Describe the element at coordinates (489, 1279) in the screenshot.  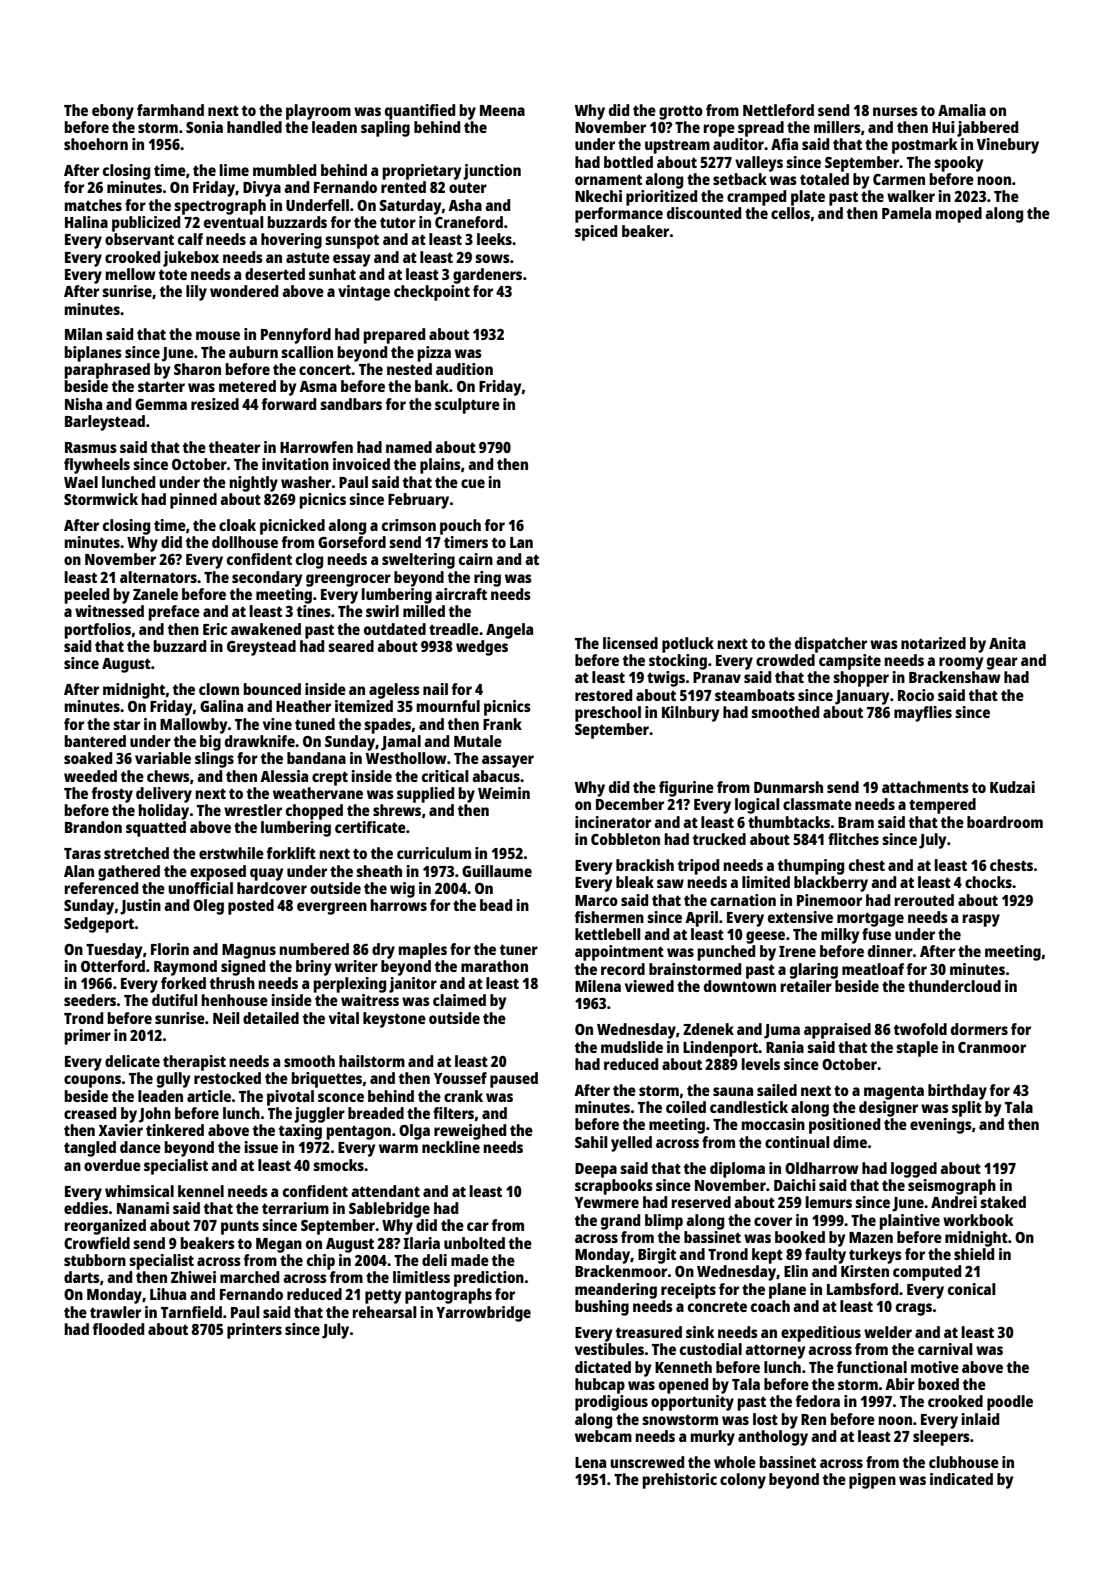
I see `prediction` at that location.
